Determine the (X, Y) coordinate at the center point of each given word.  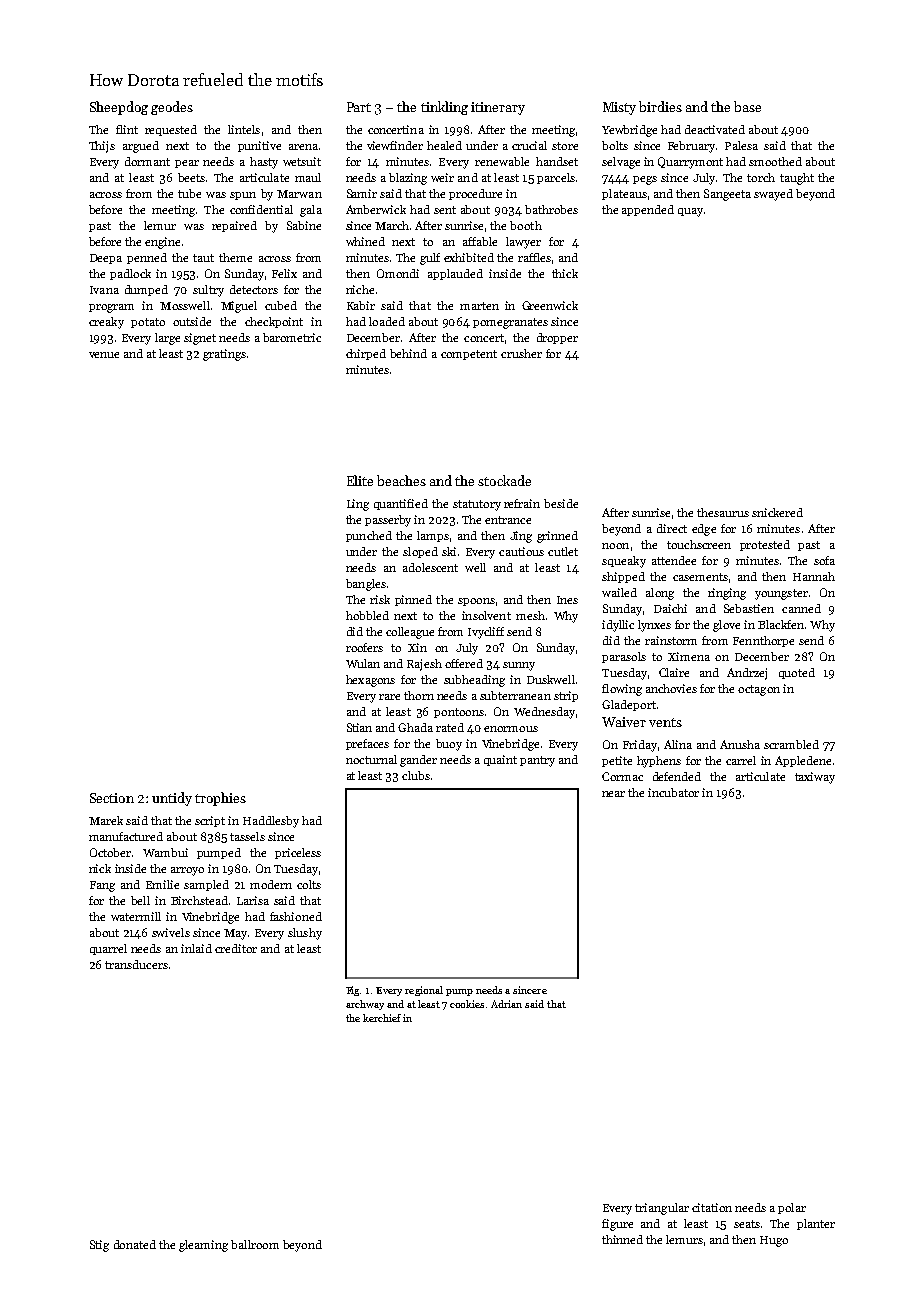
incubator (673, 792)
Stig (99, 1246)
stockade (504, 480)
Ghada (415, 727)
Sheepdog (119, 108)
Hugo (774, 1241)
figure (617, 1225)
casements (700, 577)
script (210, 821)
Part (359, 107)
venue (104, 355)
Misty (619, 108)
